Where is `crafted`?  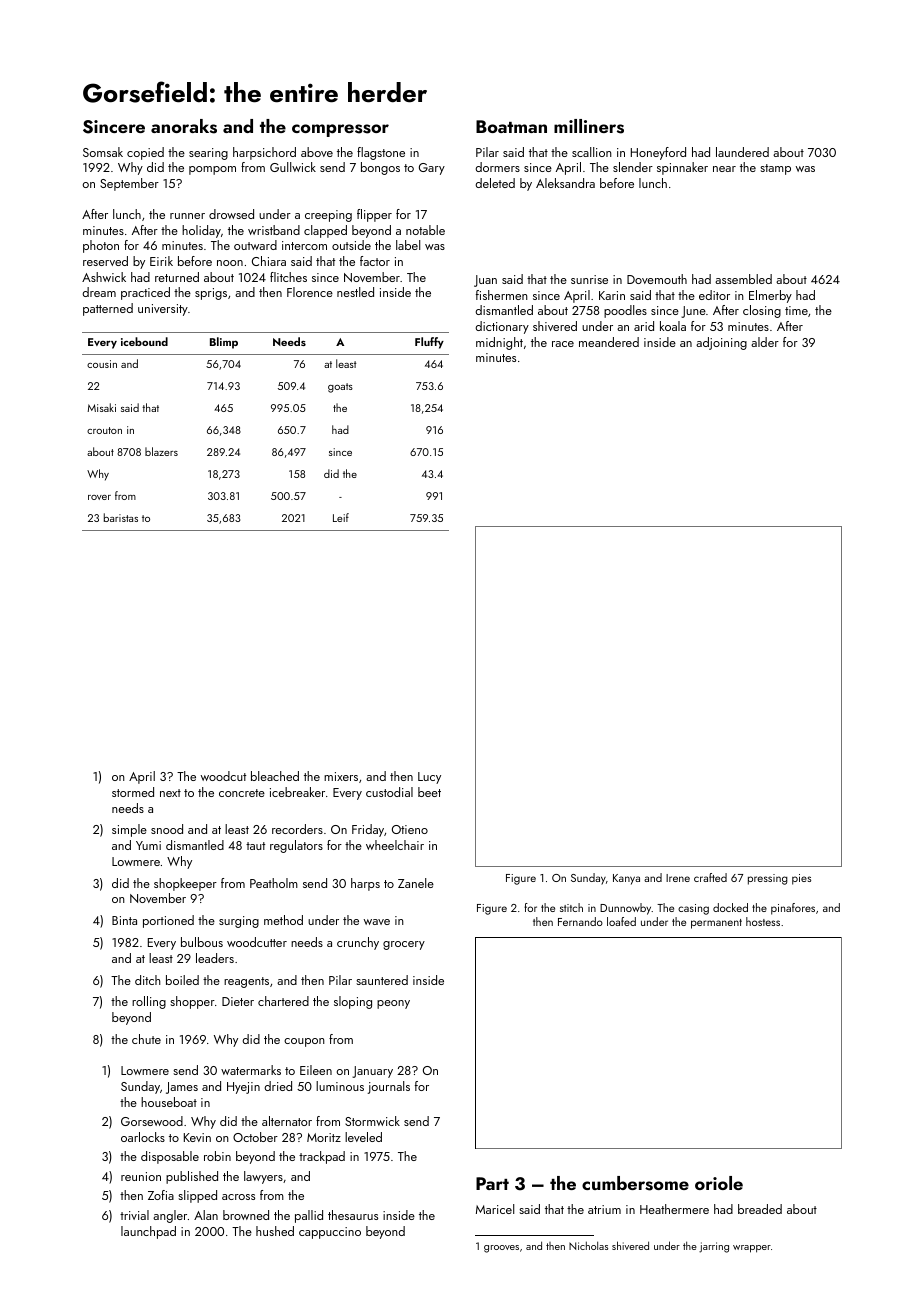 crafted is located at coordinates (710, 877).
